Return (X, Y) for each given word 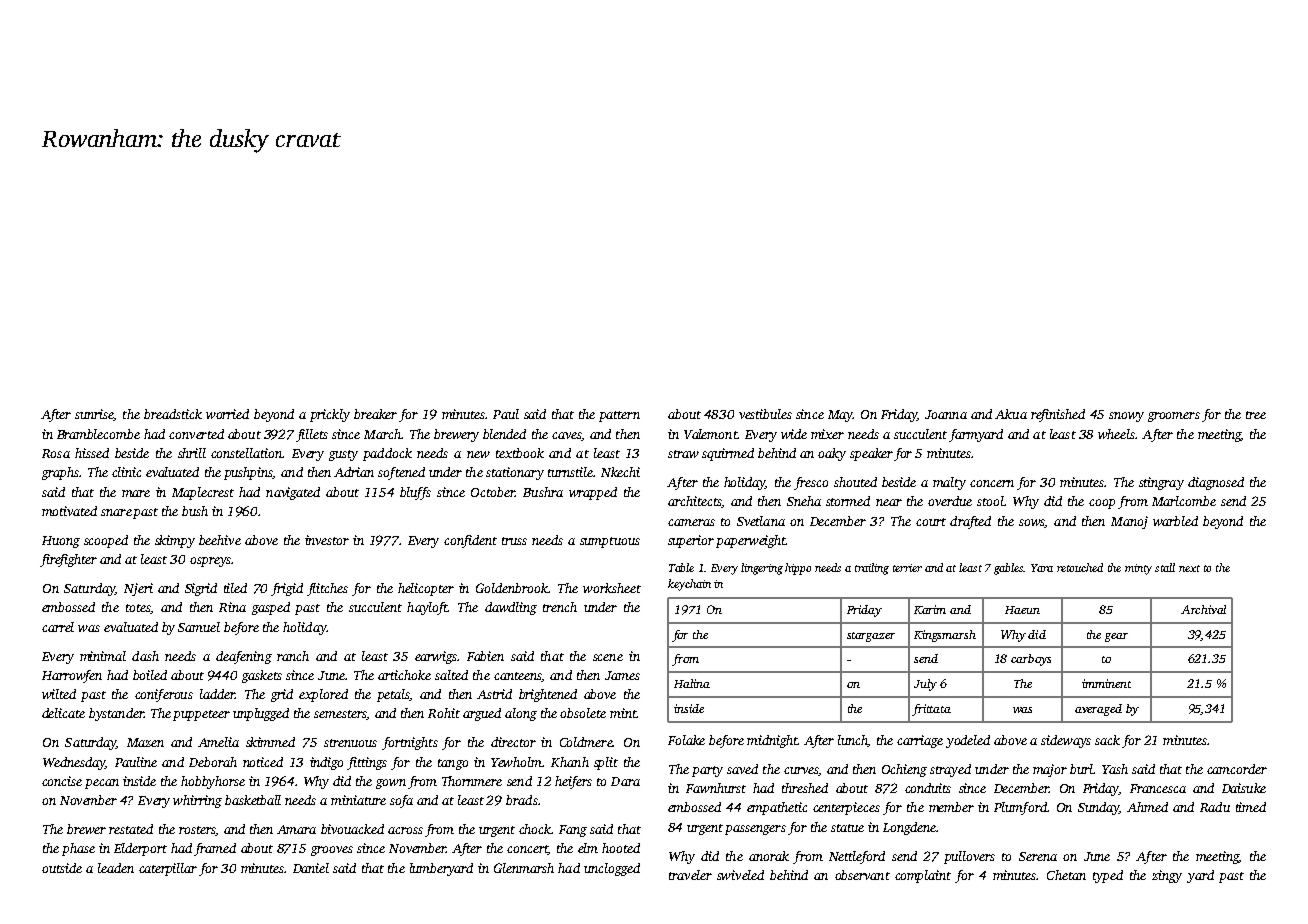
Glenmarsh (524, 868)
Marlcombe (1184, 501)
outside (62, 868)
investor (327, 540)
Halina (692, 683)
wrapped (593, 493)
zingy (1167, 876)
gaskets (262, 676)
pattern (619, 416)
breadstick (173, 414)
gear (1116, 637)
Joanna (946, 414)
